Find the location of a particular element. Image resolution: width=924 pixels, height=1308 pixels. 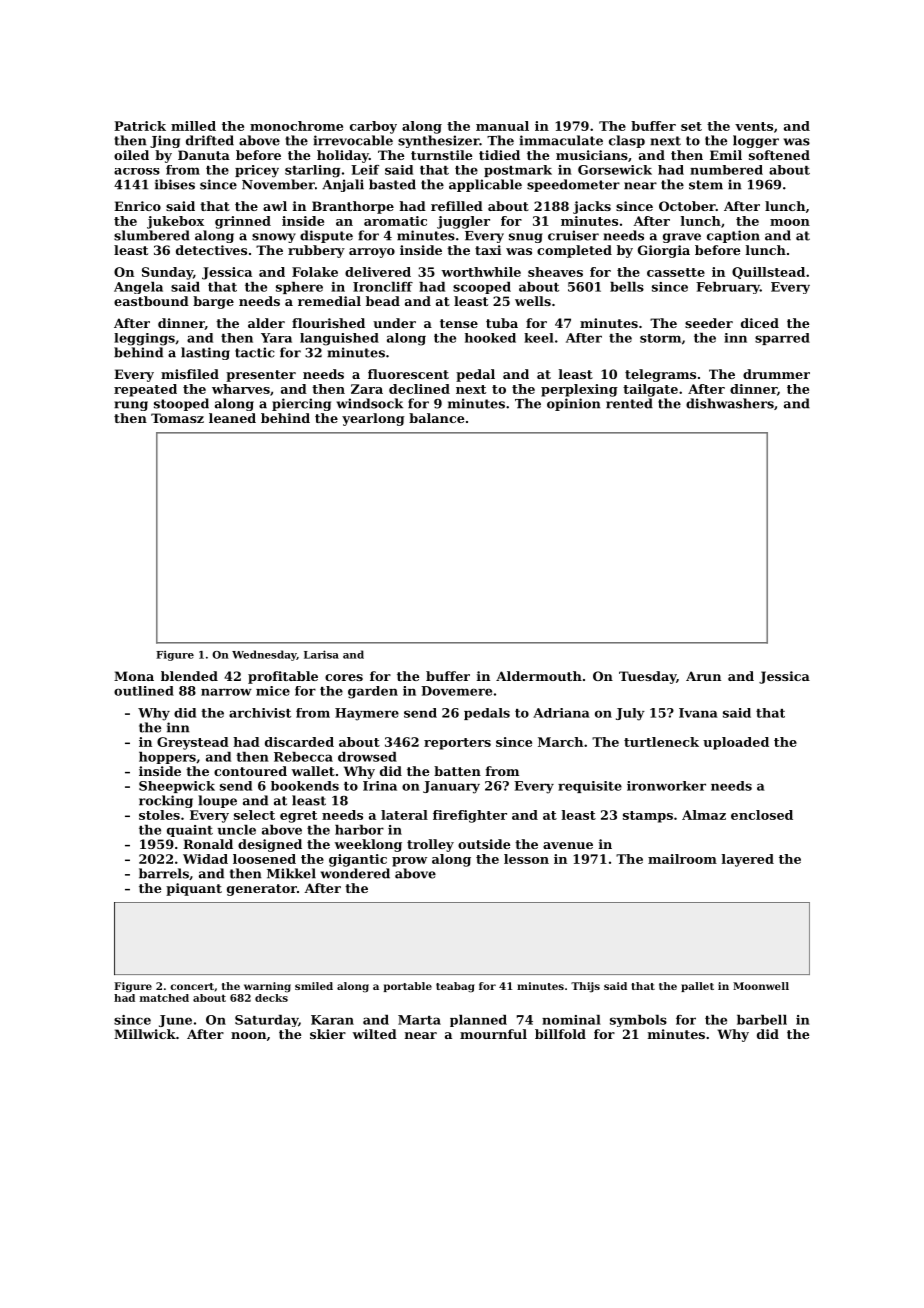

slumbered is located at coordinates (152, 235).
